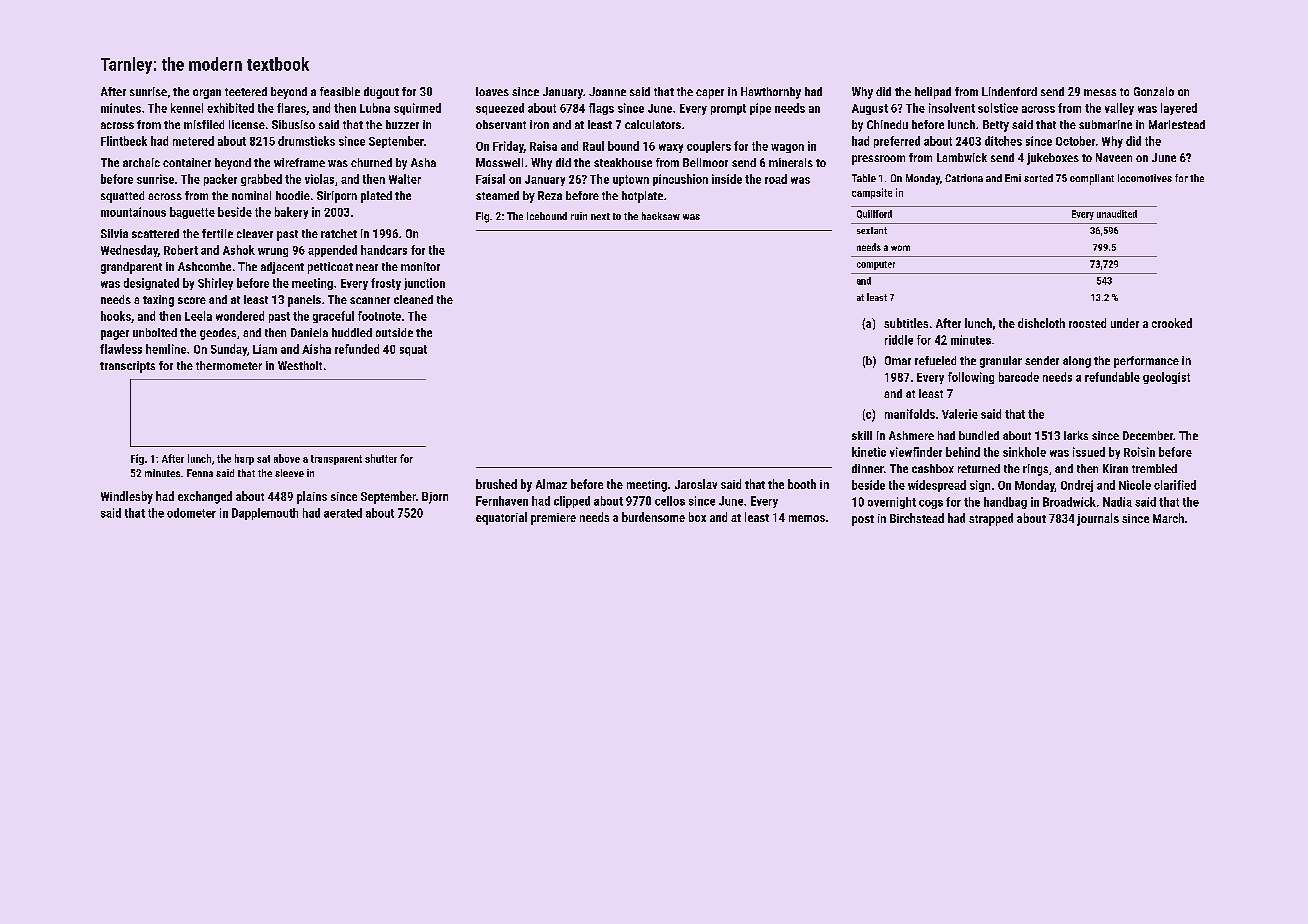 The width and height of the document is (1308, 924). I want to click on Chinedu, so click(887, 124).
